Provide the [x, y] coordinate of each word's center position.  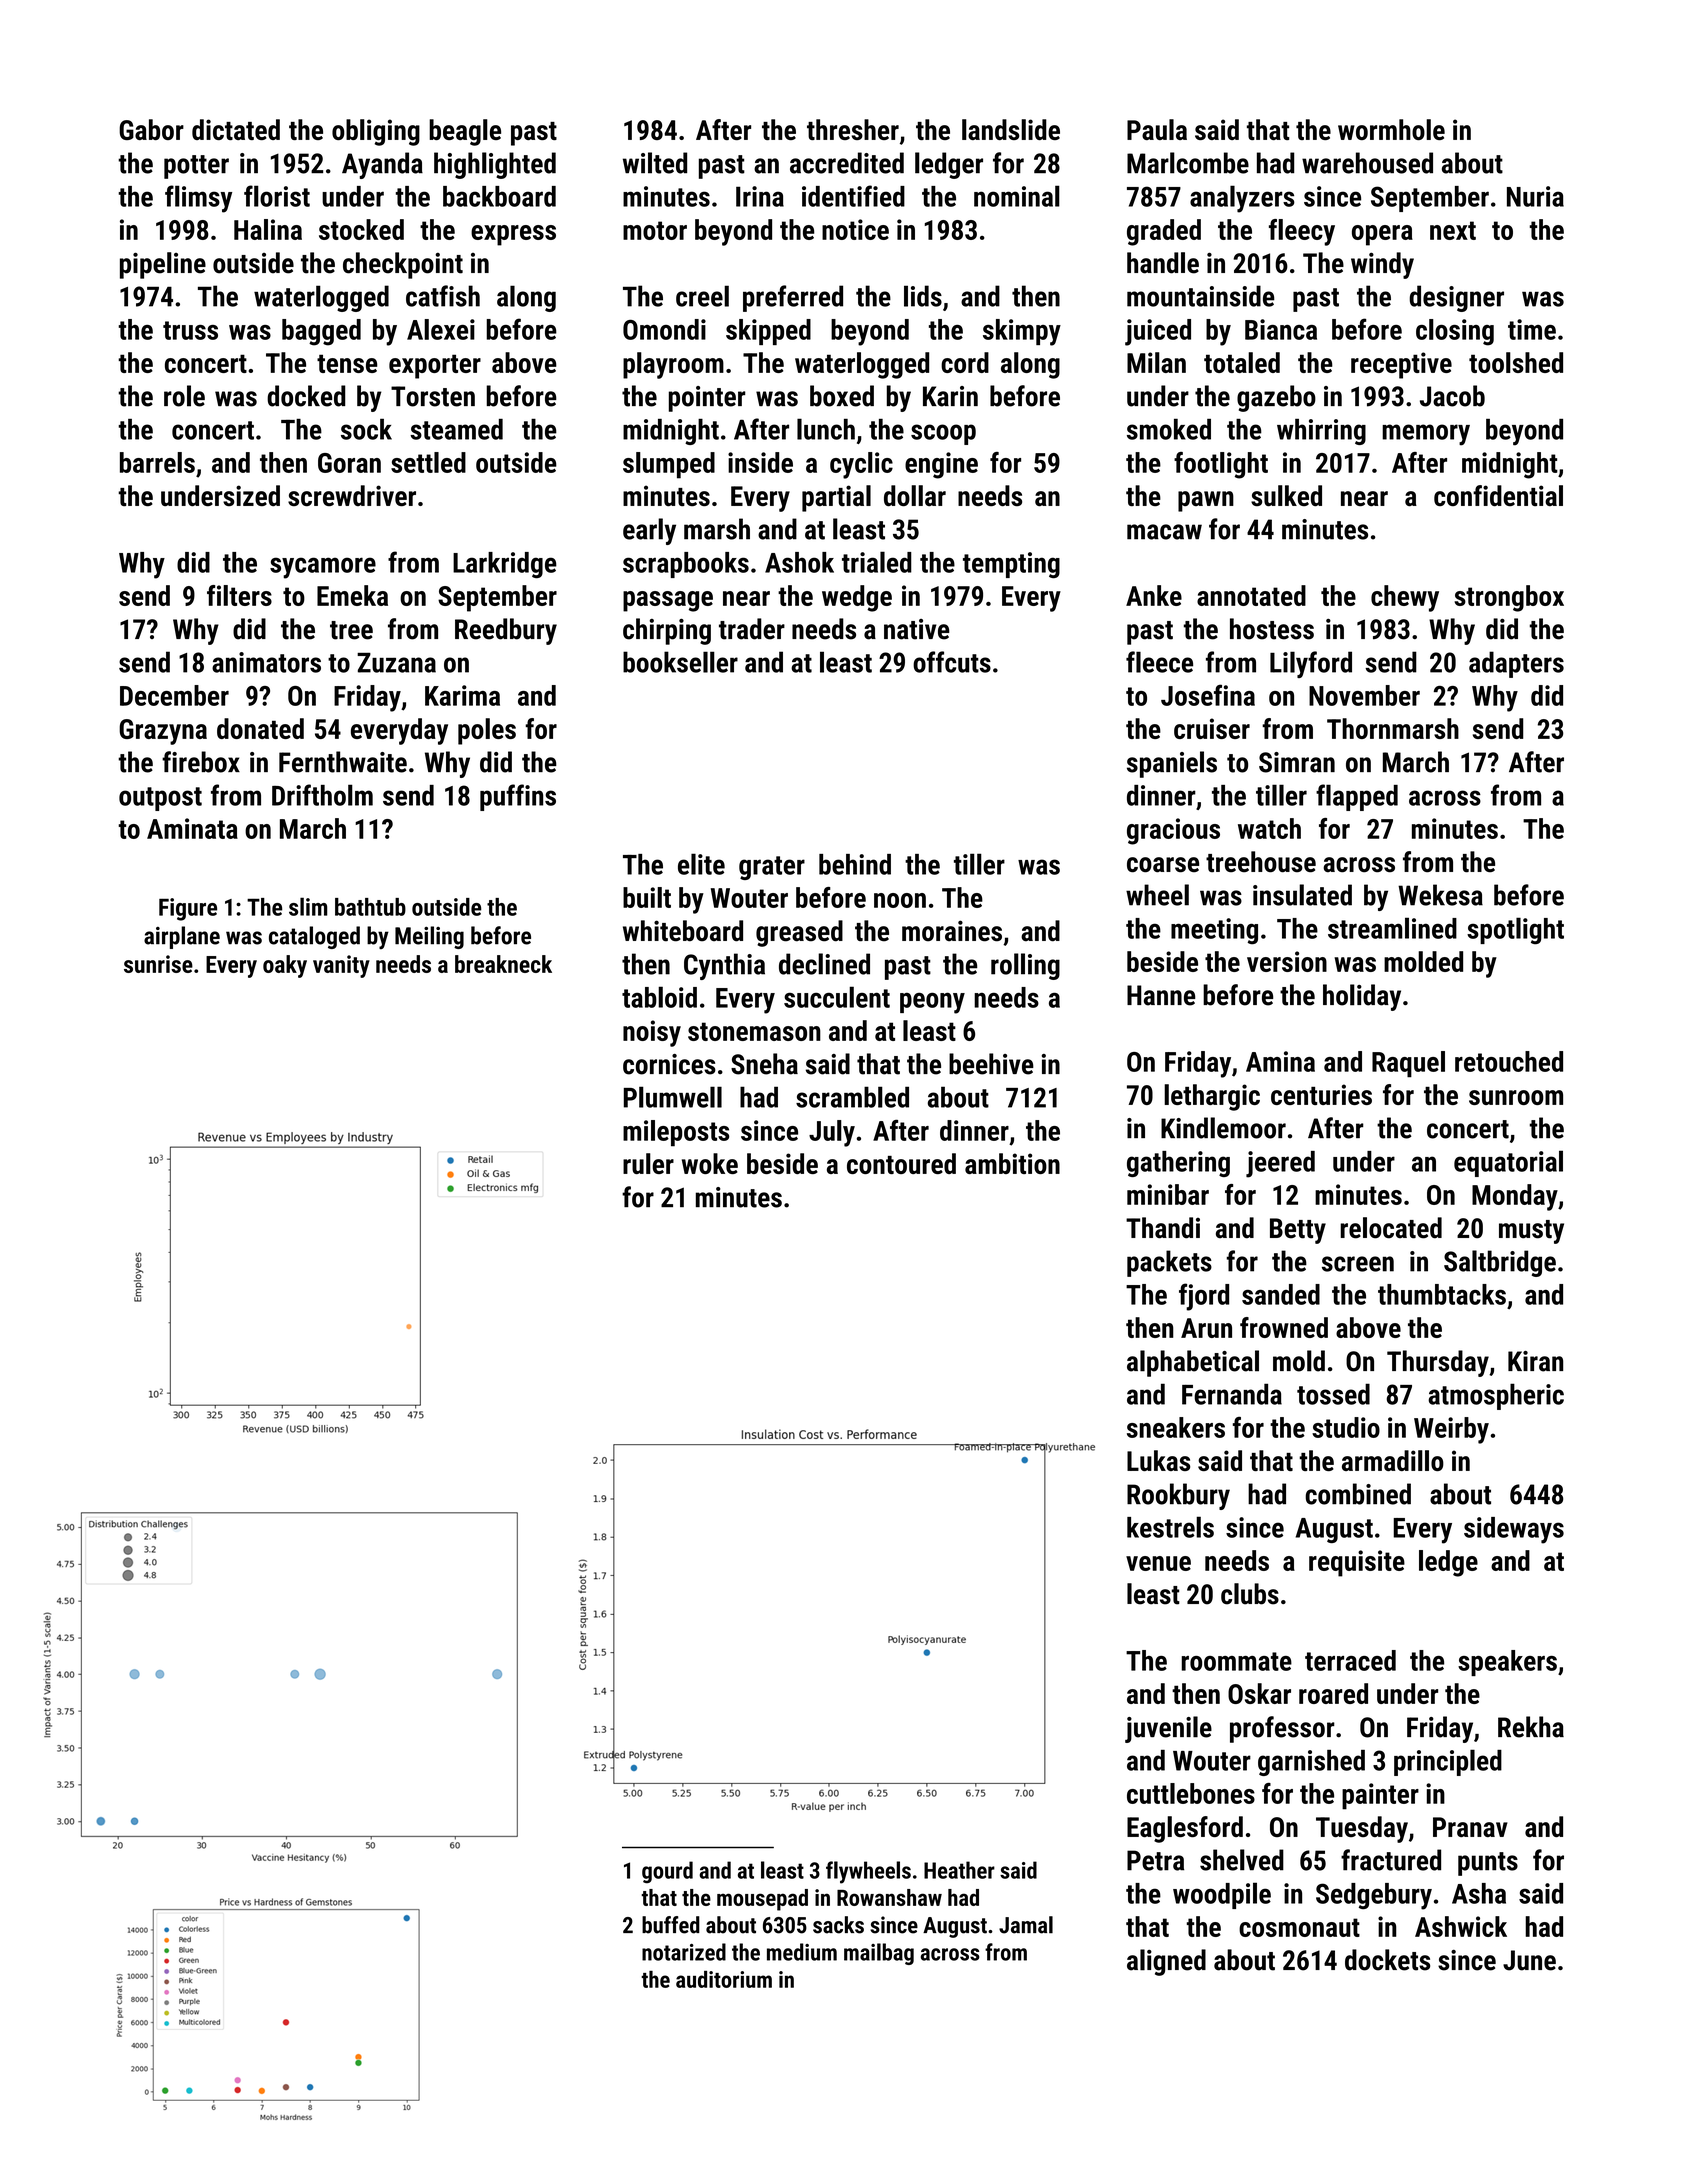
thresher [853, 129]
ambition [1012, 1163]
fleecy [1302, 232]
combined [1358, 1494]
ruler [648, 1163]
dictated [236, 129]
